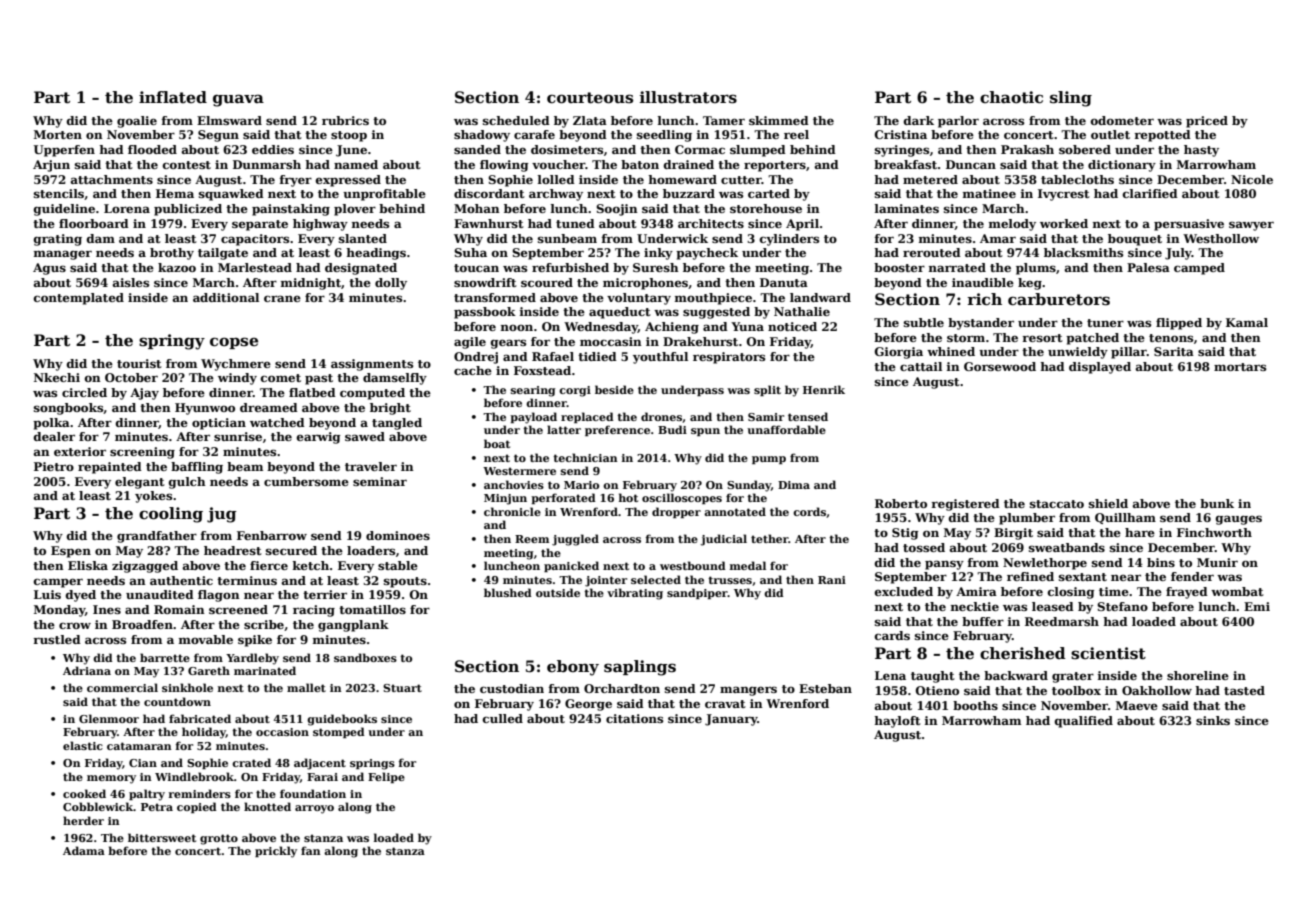  I want to click on Birgit, so click(1013, 534).
